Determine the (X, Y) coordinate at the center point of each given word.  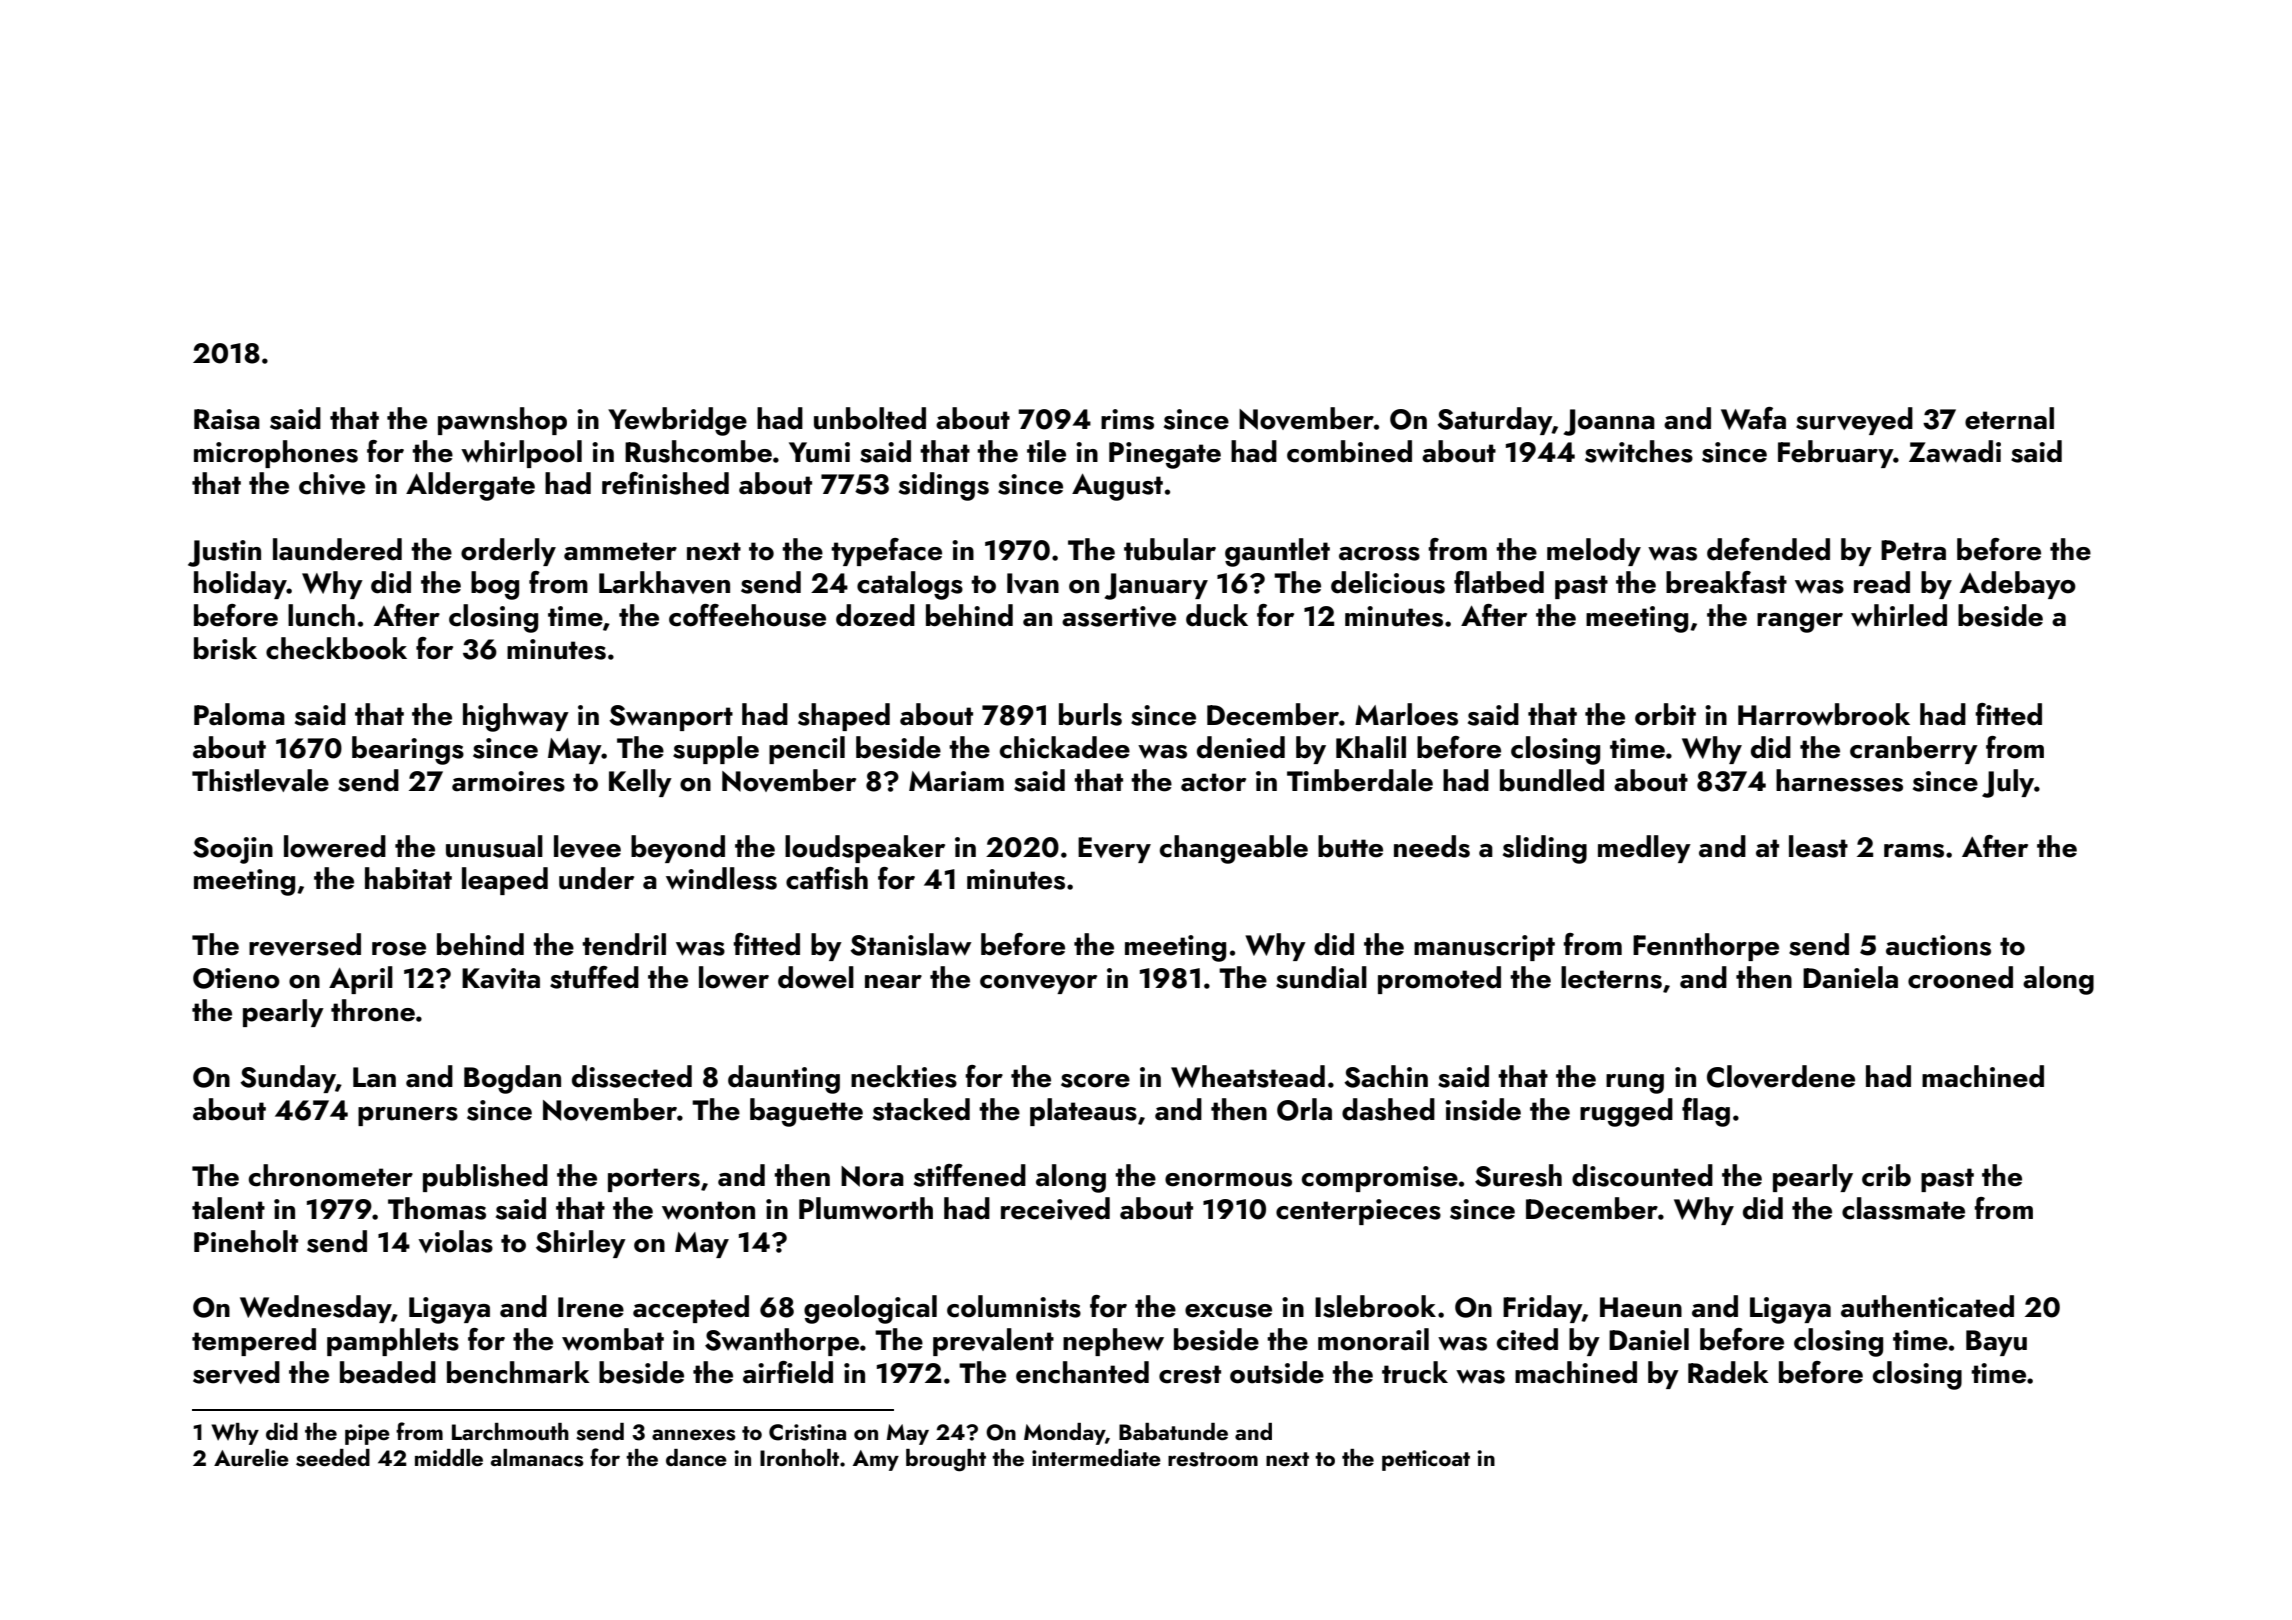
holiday (240, 585)
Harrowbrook (1824, 714)
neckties (904, 1076)
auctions (1938, 945)
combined (1349, 451)
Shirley (581, 1244)
